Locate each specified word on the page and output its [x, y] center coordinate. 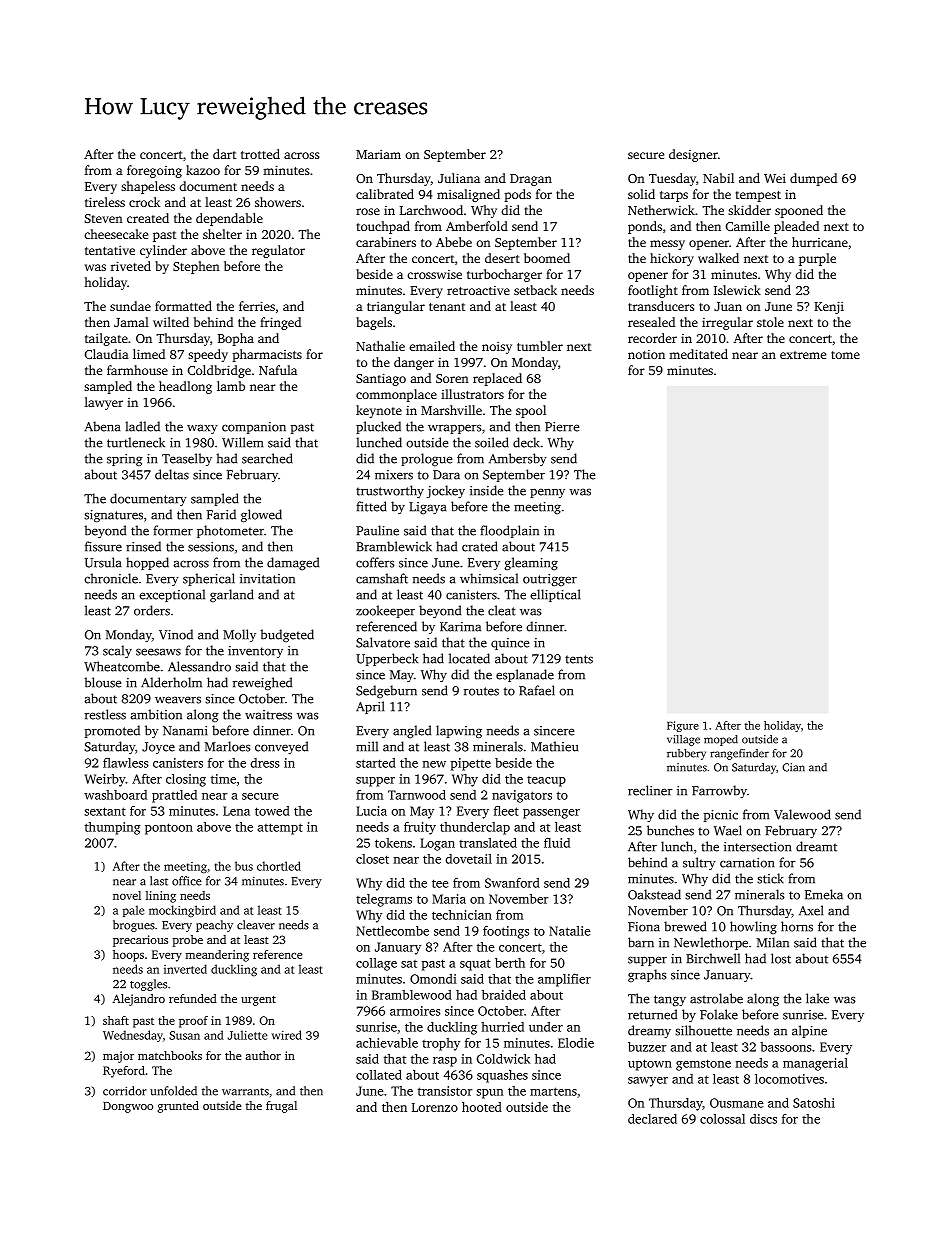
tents [579, 659]
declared [652, 1119]
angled [412, 731]
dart [224, 154]
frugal [281, 1107]
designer [693, 155]
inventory [255, 652]
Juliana [459, 178]
